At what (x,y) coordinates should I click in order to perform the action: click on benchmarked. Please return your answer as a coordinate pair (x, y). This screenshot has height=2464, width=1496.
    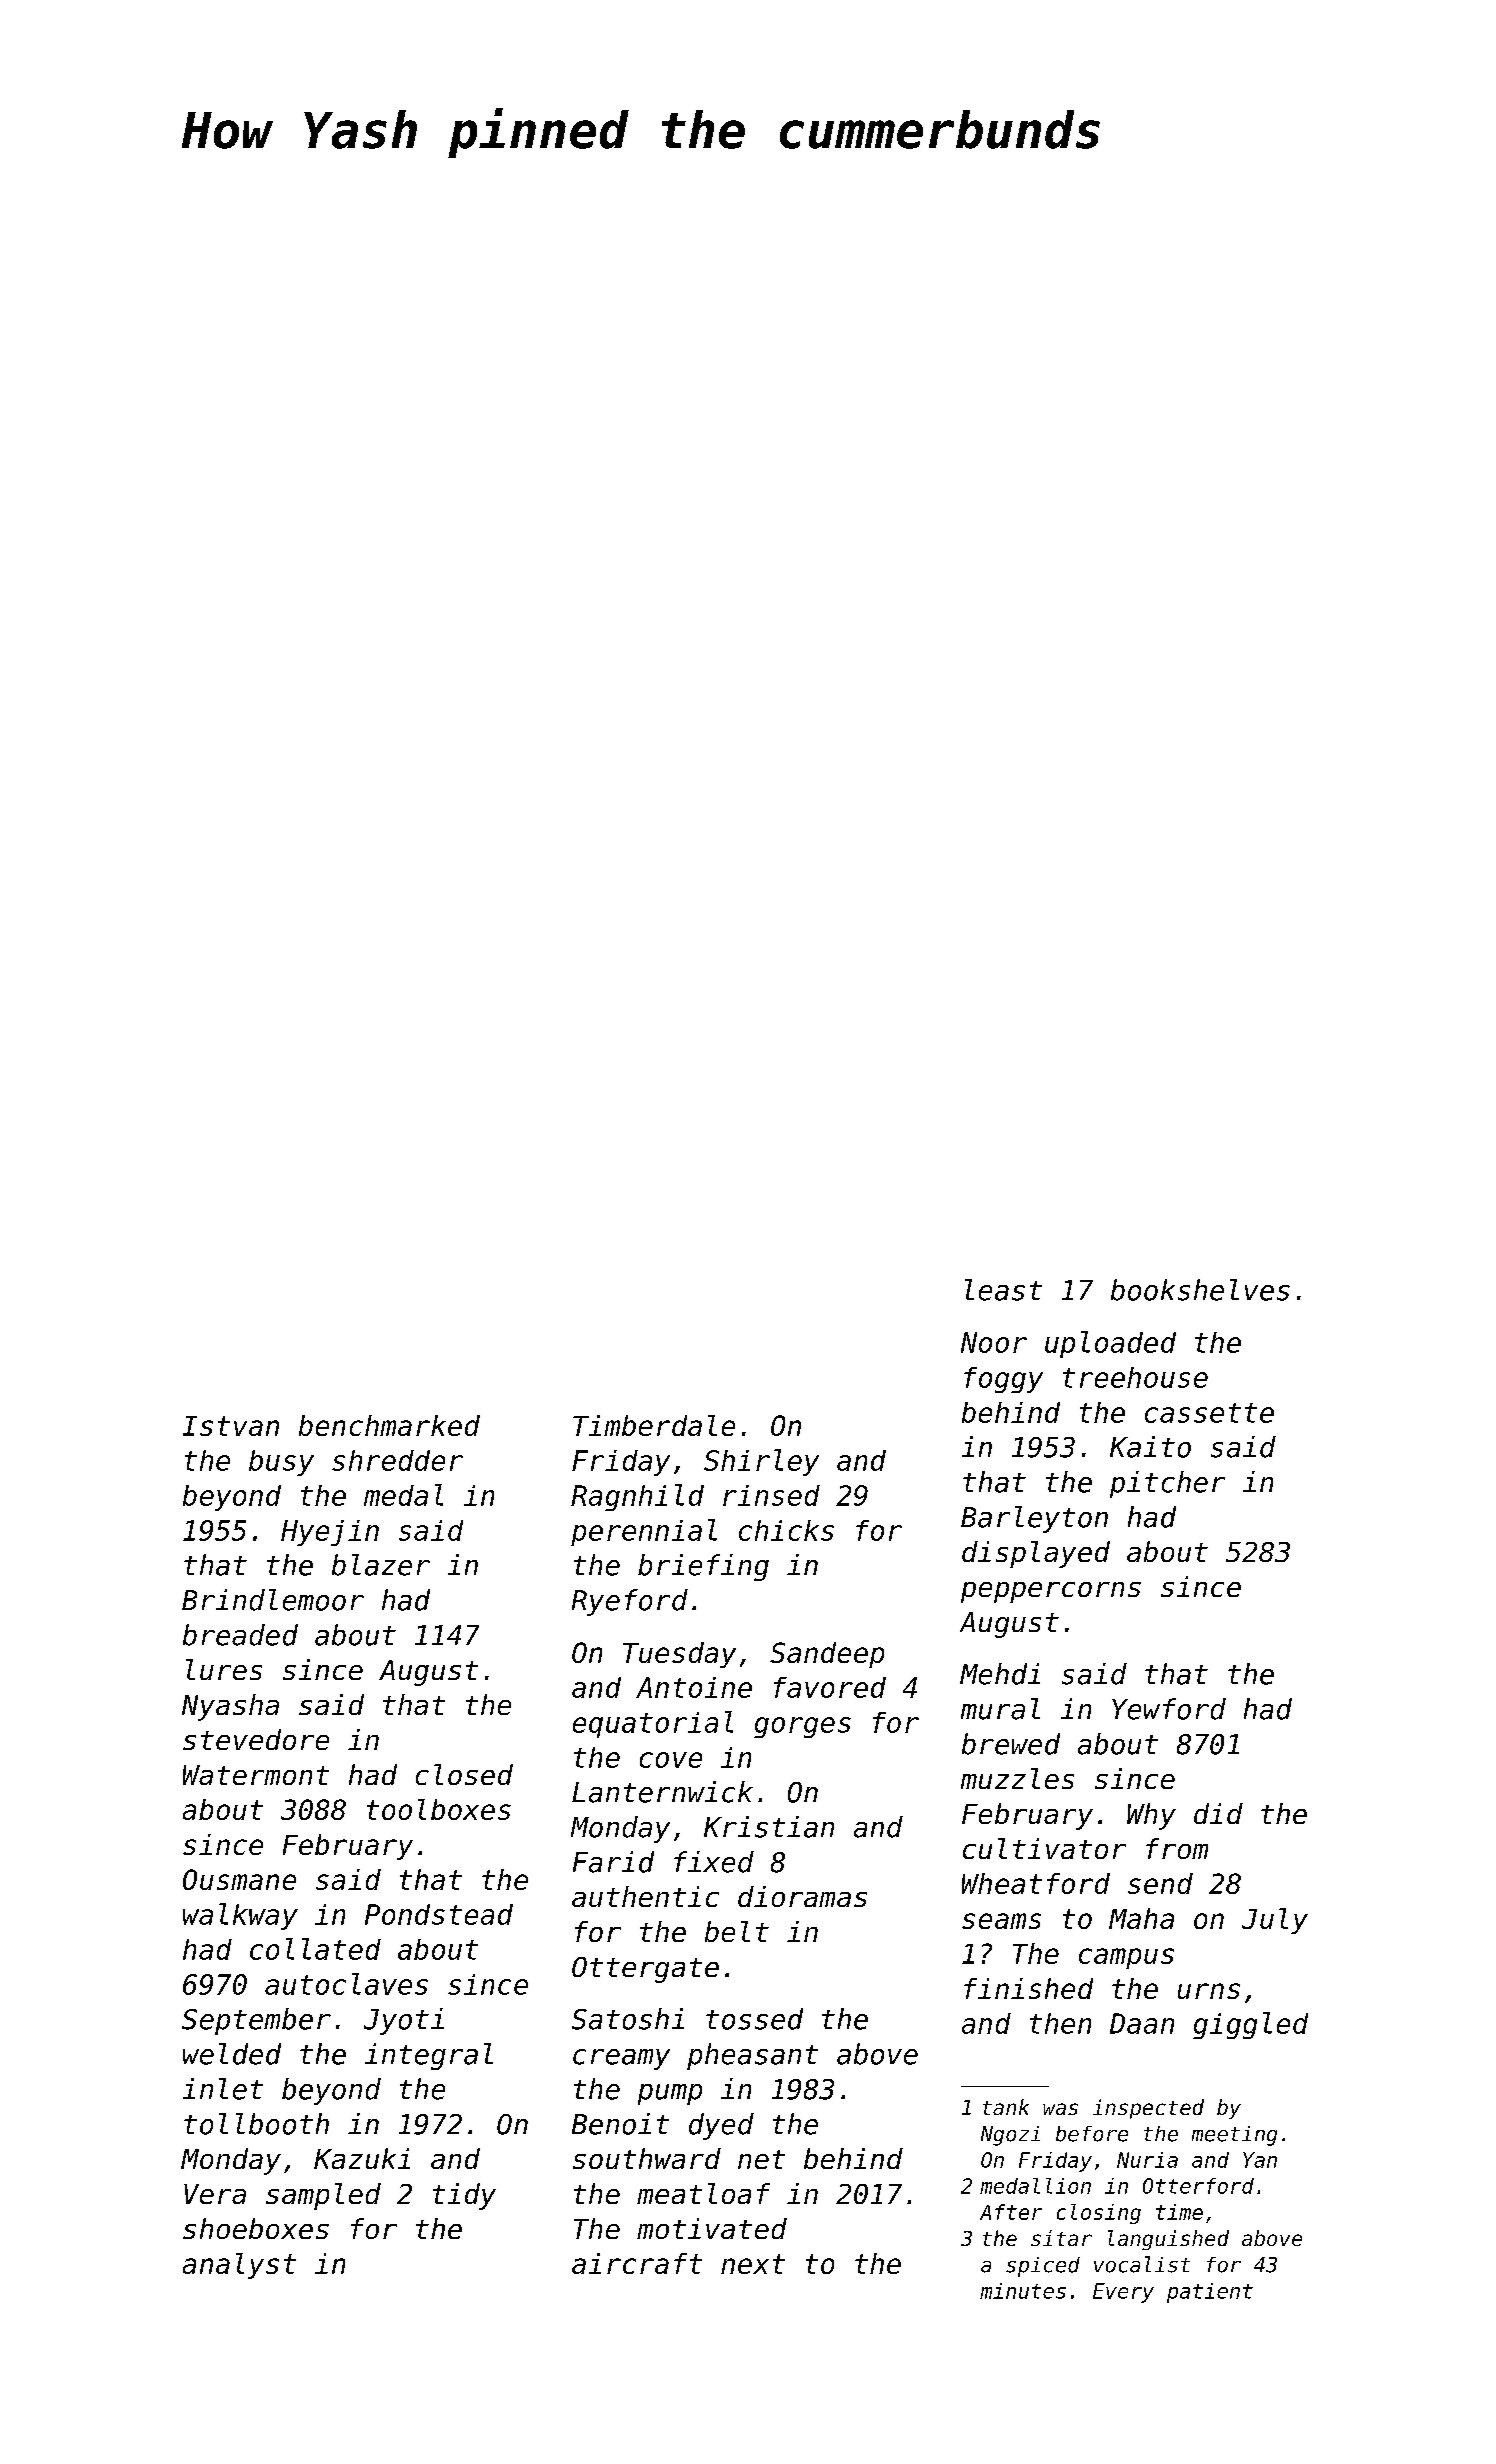
    Looking at the image, I should click on (389, 1425).
